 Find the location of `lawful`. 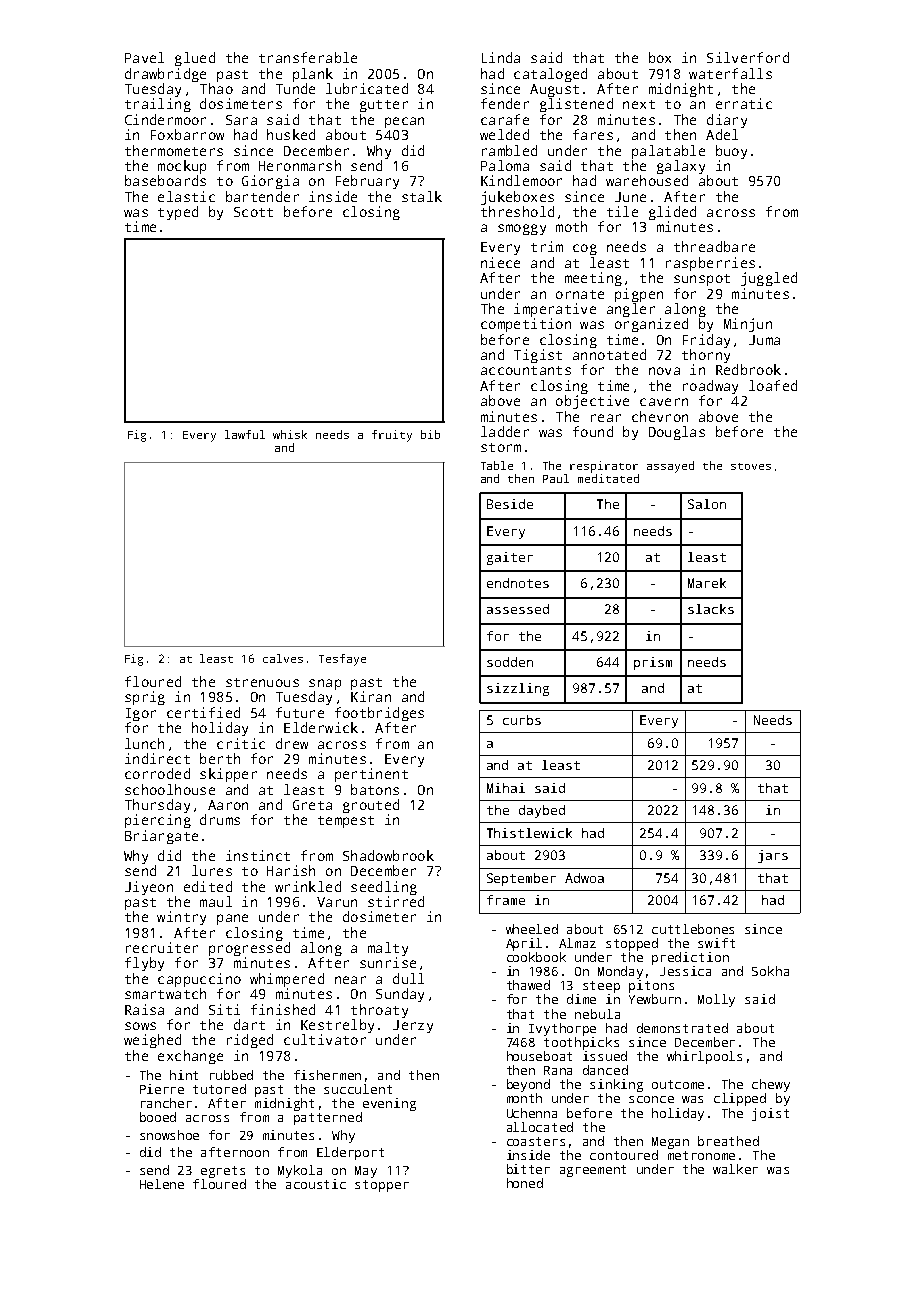

lawful is located at coordinates (245, 434).
